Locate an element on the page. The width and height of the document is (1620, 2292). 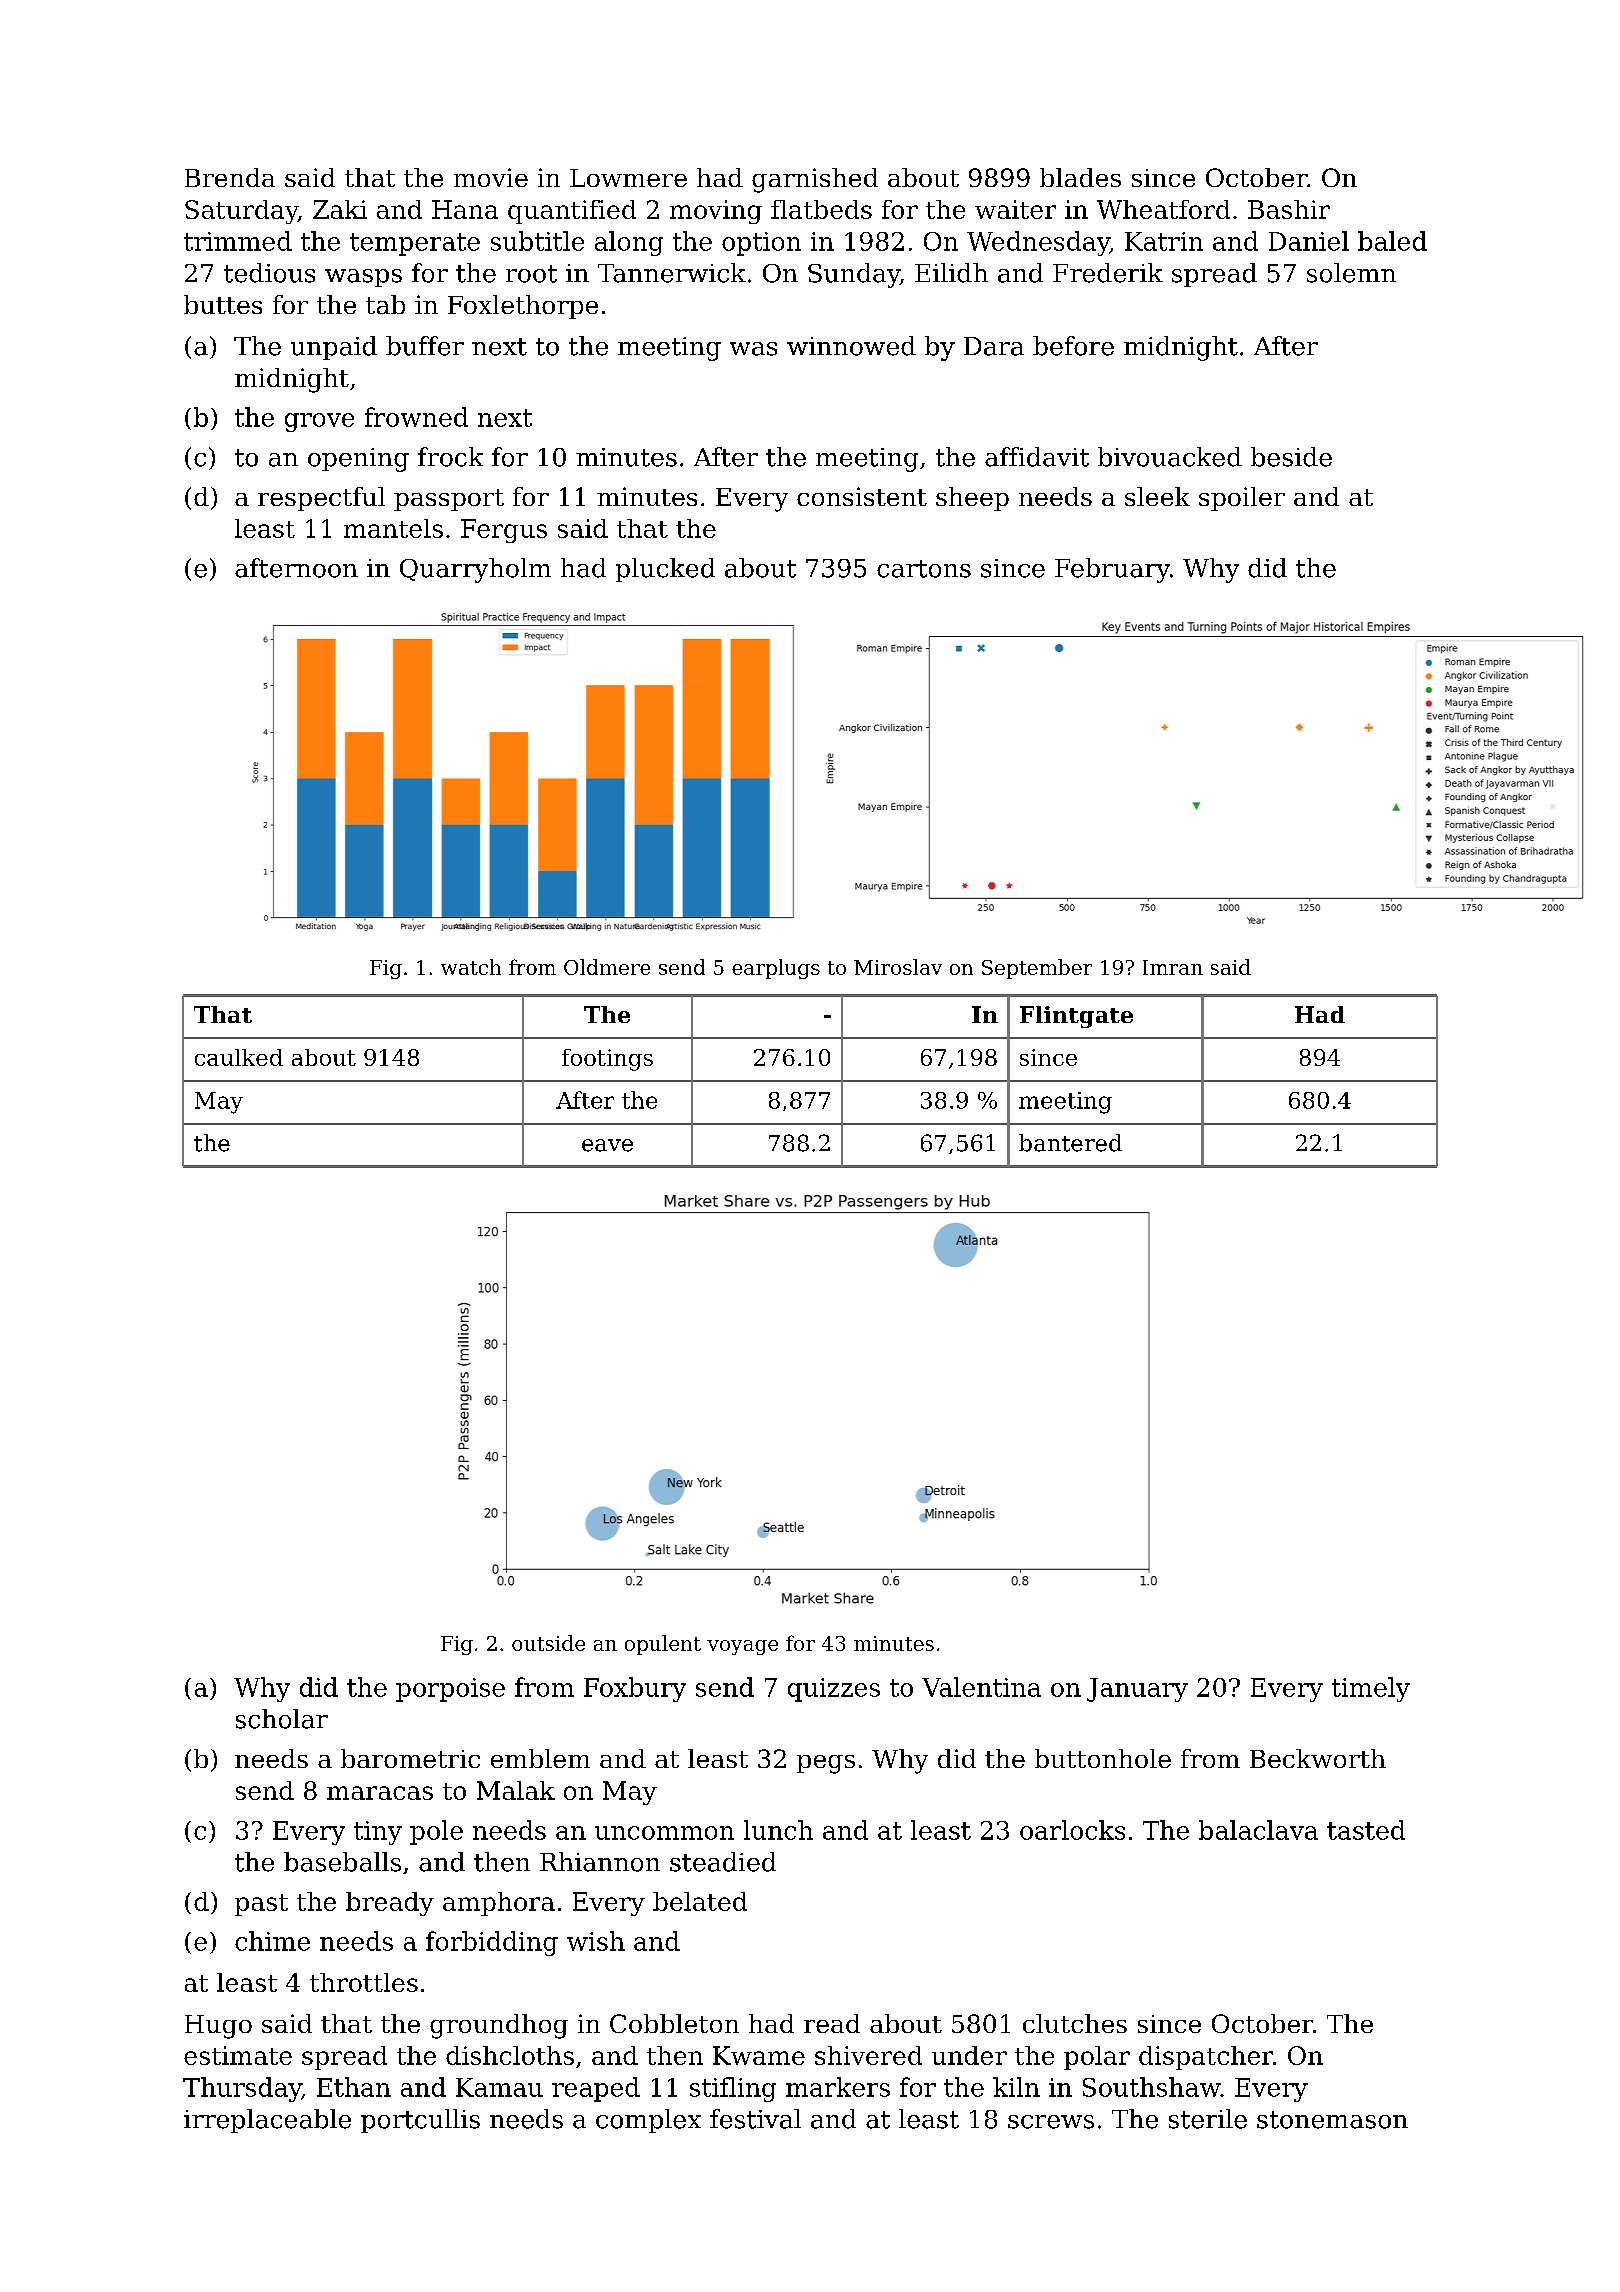
Valentina is located at coordinates (981, 1687).
